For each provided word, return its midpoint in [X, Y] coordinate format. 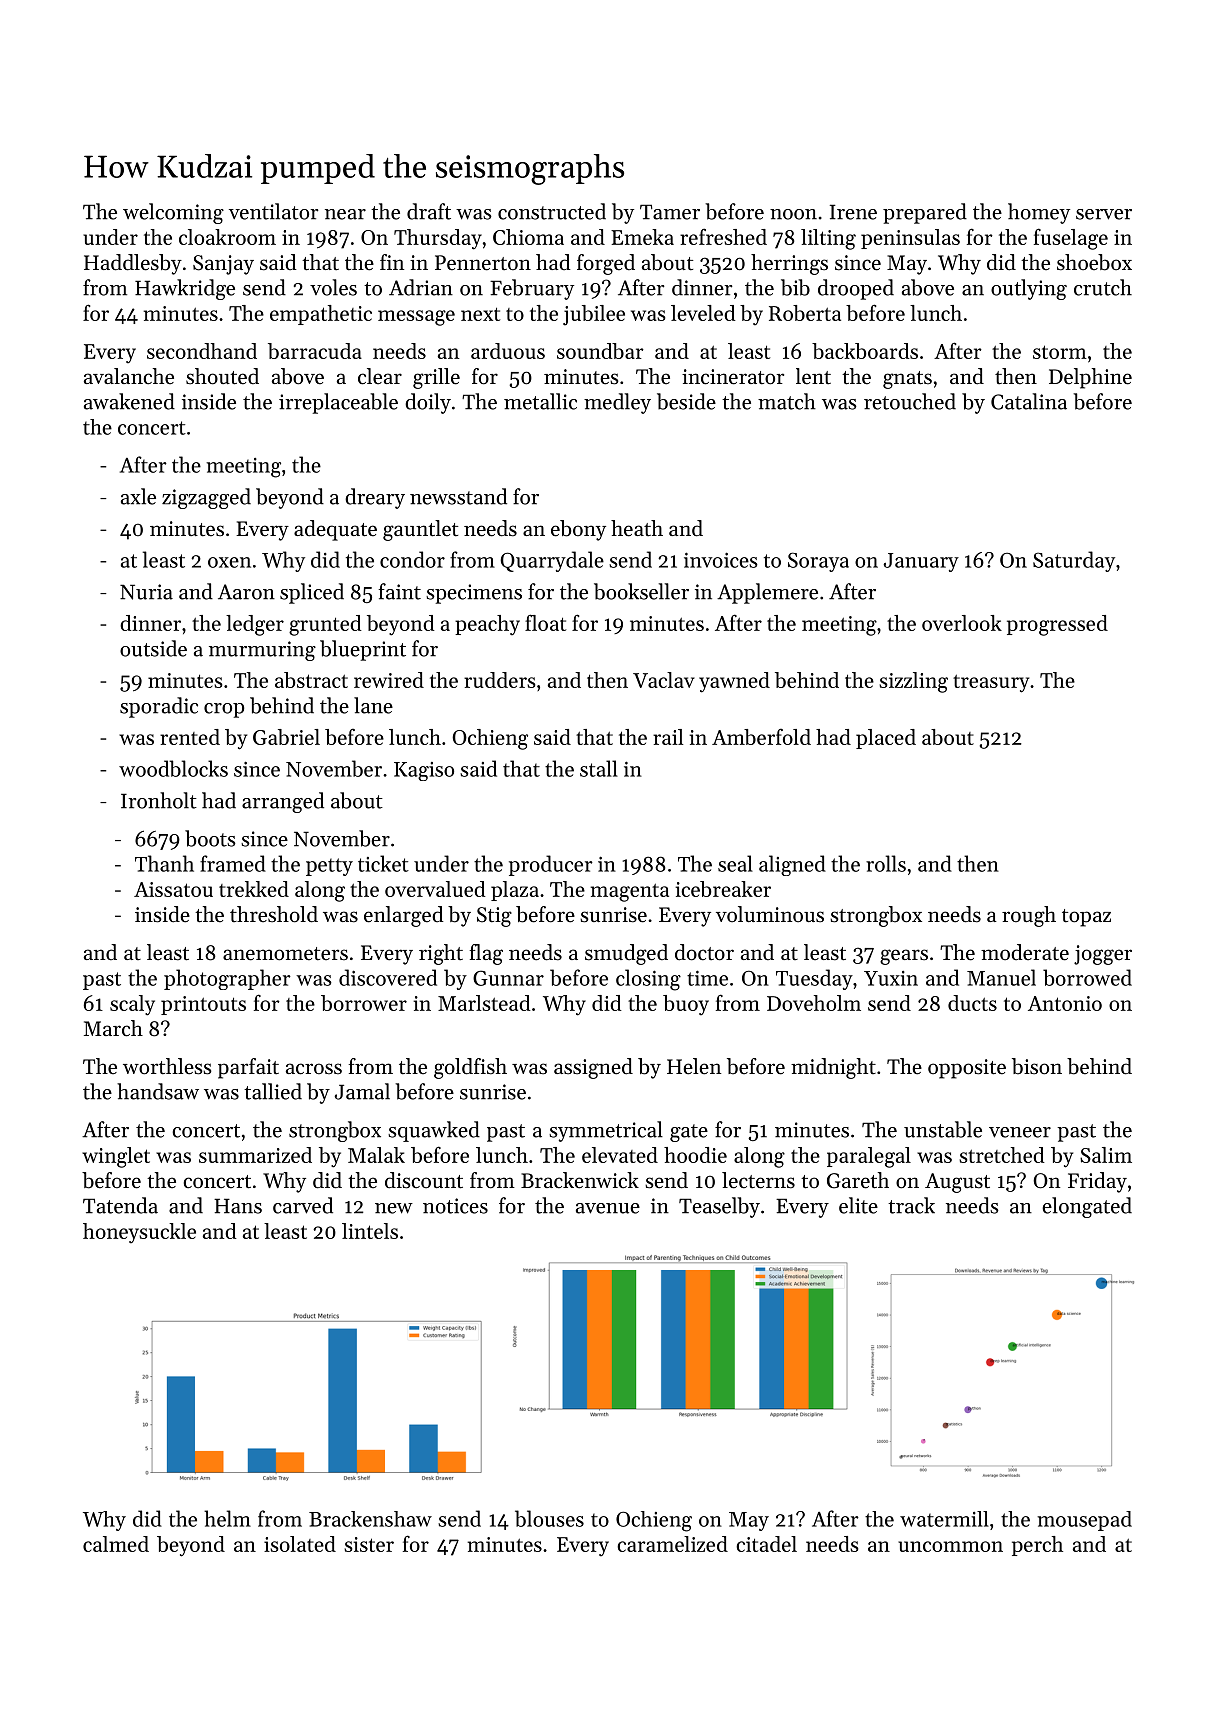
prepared [925, 213]
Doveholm [814, 1003]
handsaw [158, 1091]
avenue [608, 1208]
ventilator [274, 211]
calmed [116, 1544]
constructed [552, 211]
